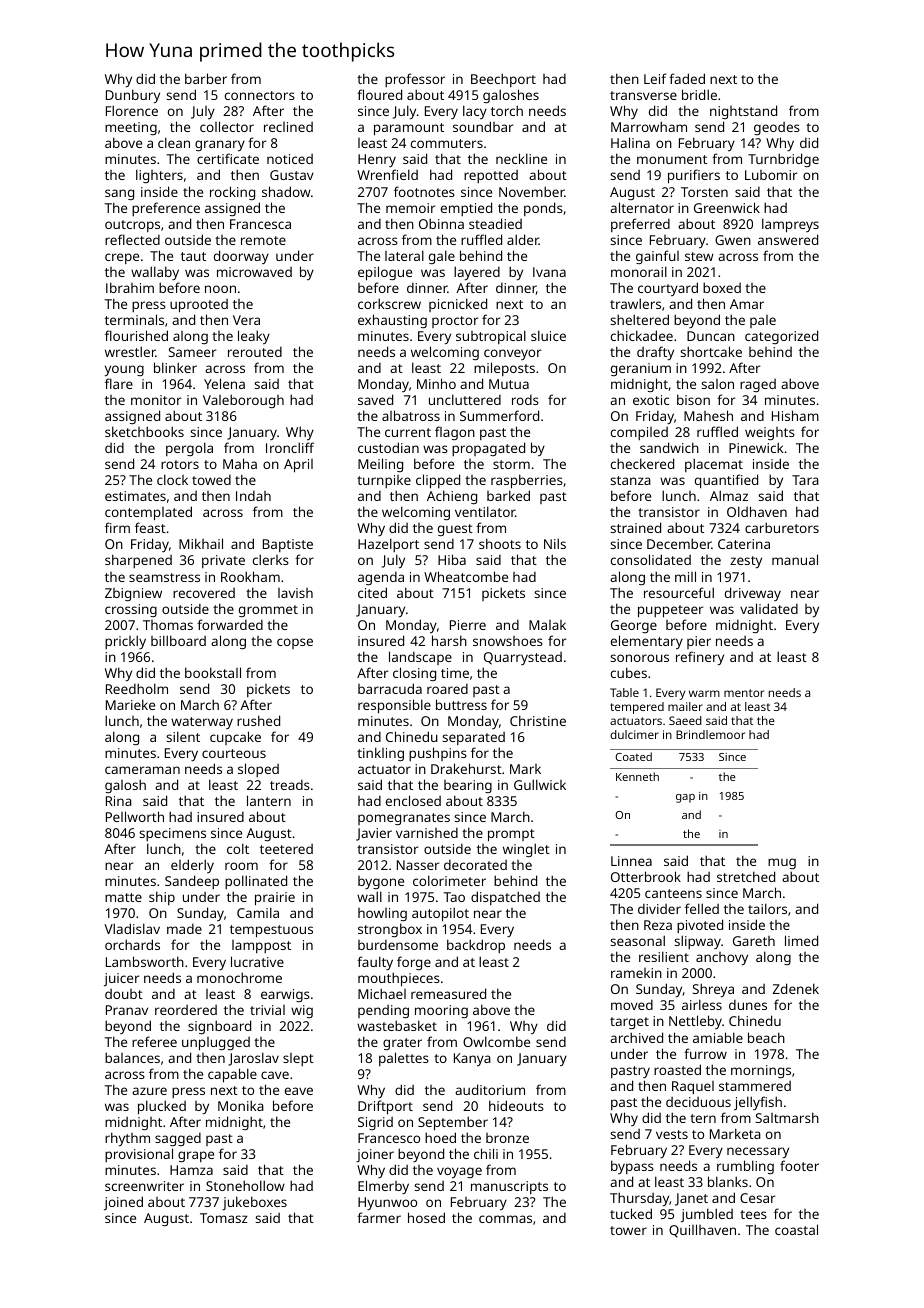 Image resolution: width=924 pixels, height=1308 pixels. Describe the element at coordinates (532, 191) in the document. I see `November` at that location.
